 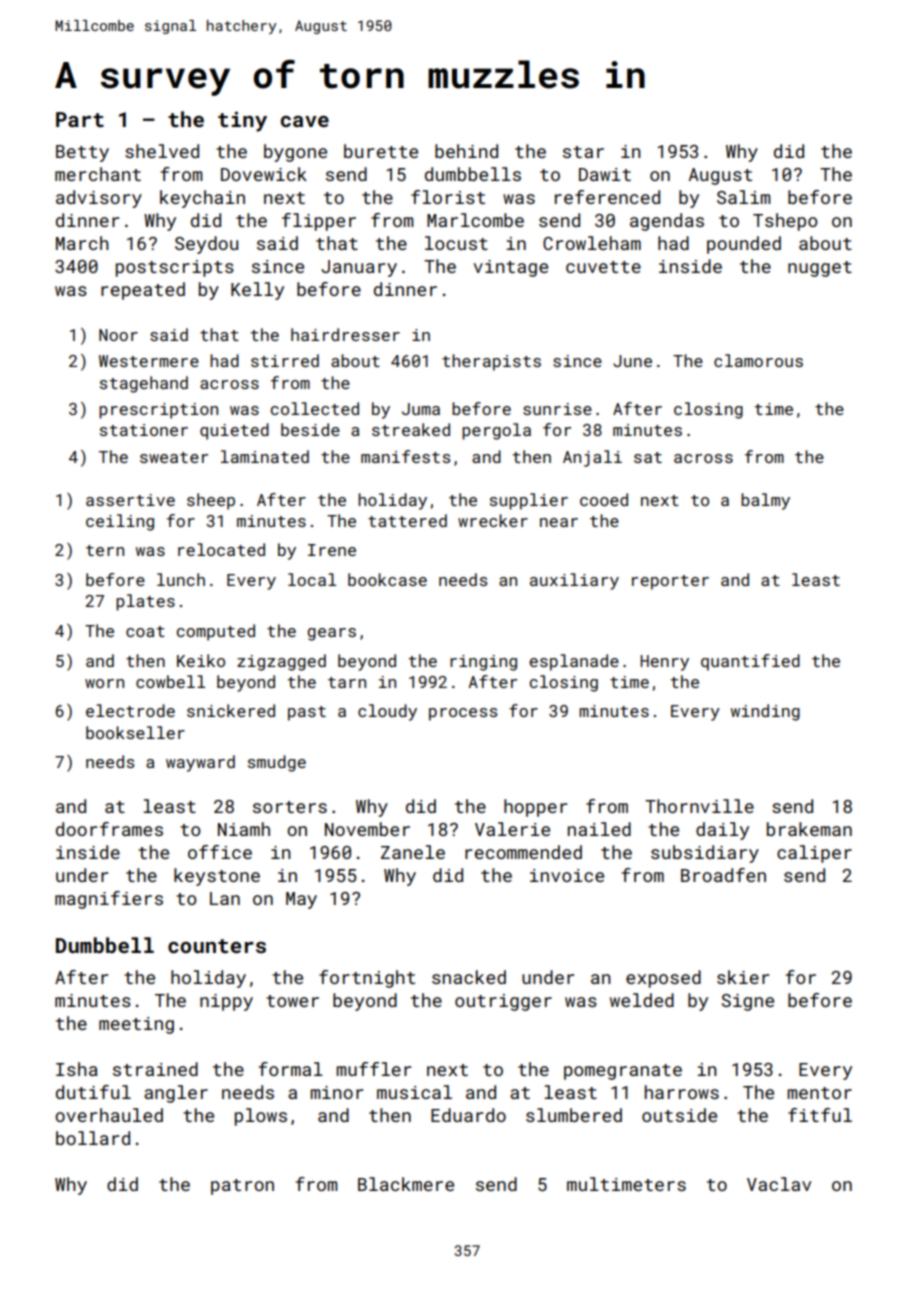 What do you see at coordinates (315, 408) in the document?
I see `collected` at bounding box center [315, 408].
